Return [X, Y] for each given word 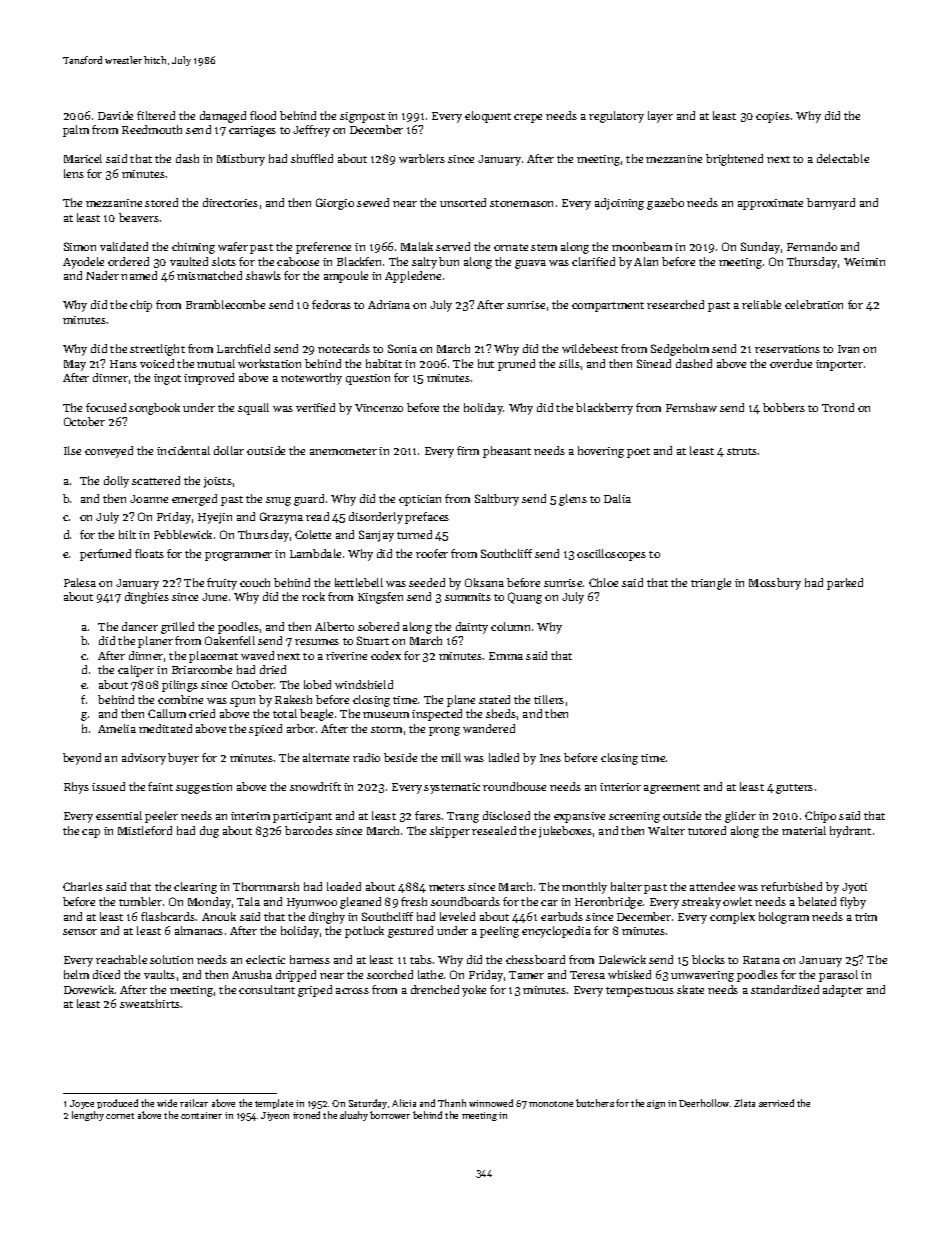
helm [76, 974]
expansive [579, 817]
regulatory [616, 117]
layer [660, 117]
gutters [794, 789]
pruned [516, 365]
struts [742, 451]
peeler [161, 817]
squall [253, 409]
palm [76, 131]
